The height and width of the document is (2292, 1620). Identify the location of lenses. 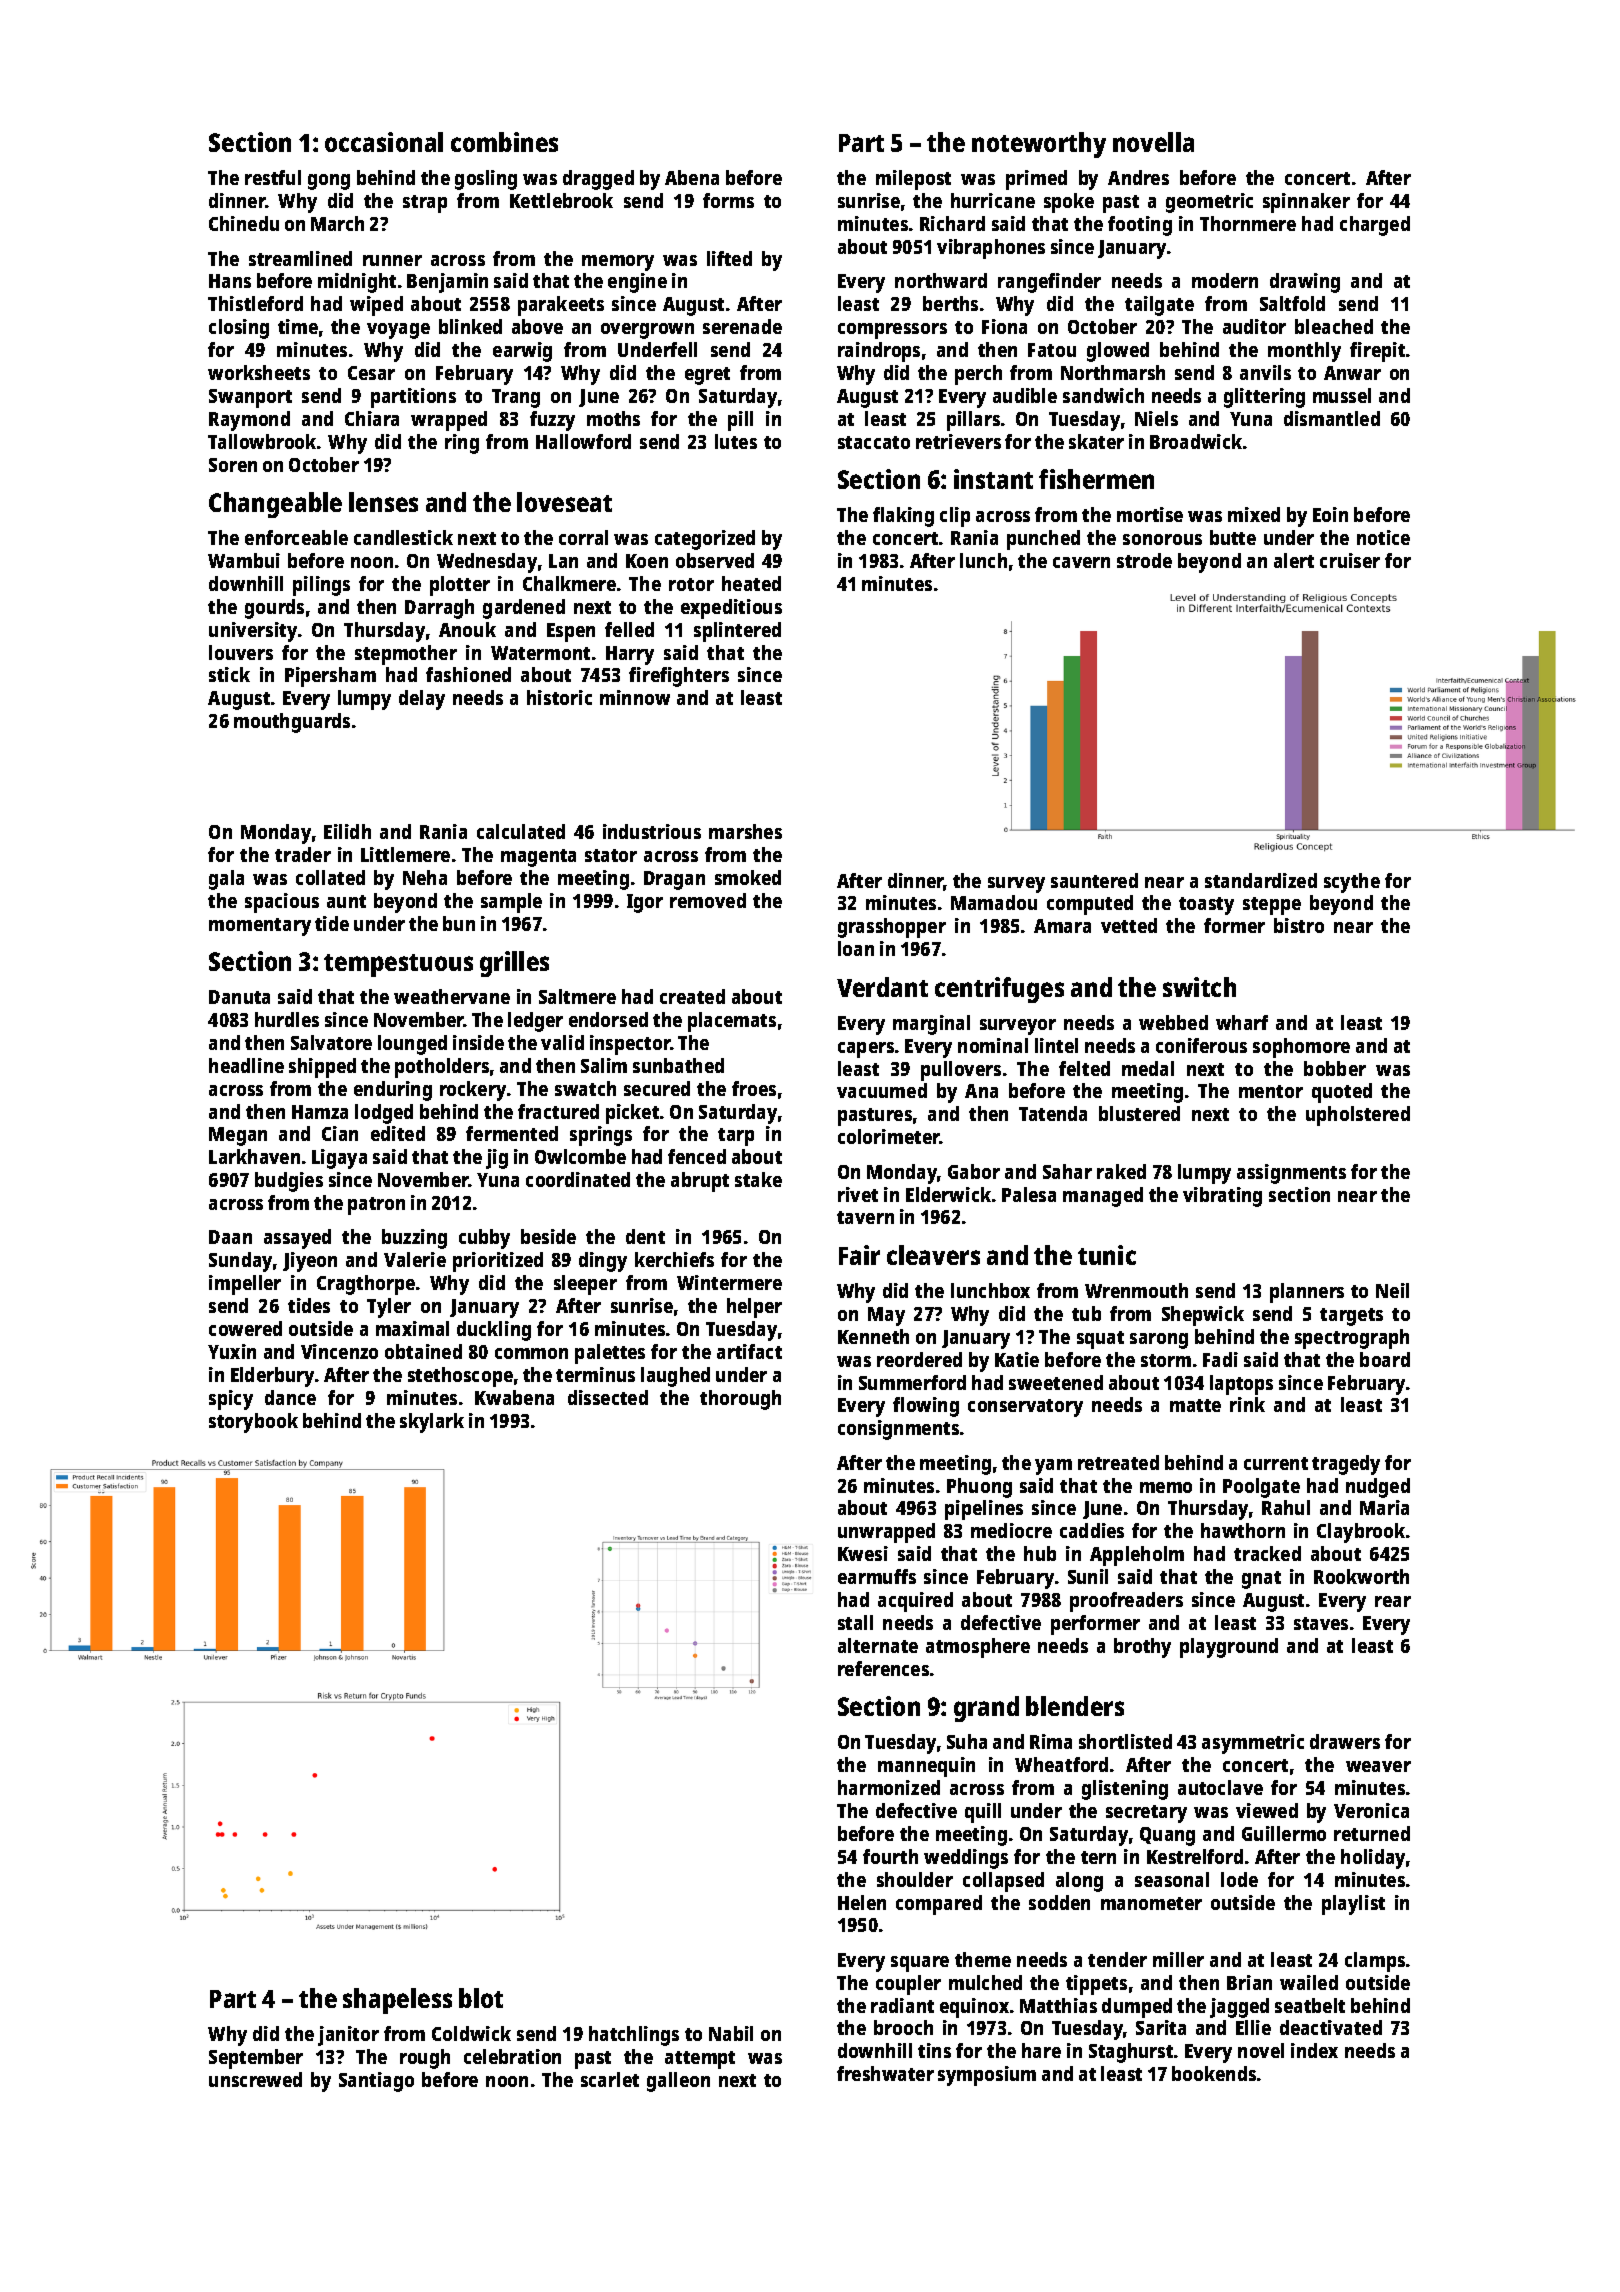
(383, 502).
